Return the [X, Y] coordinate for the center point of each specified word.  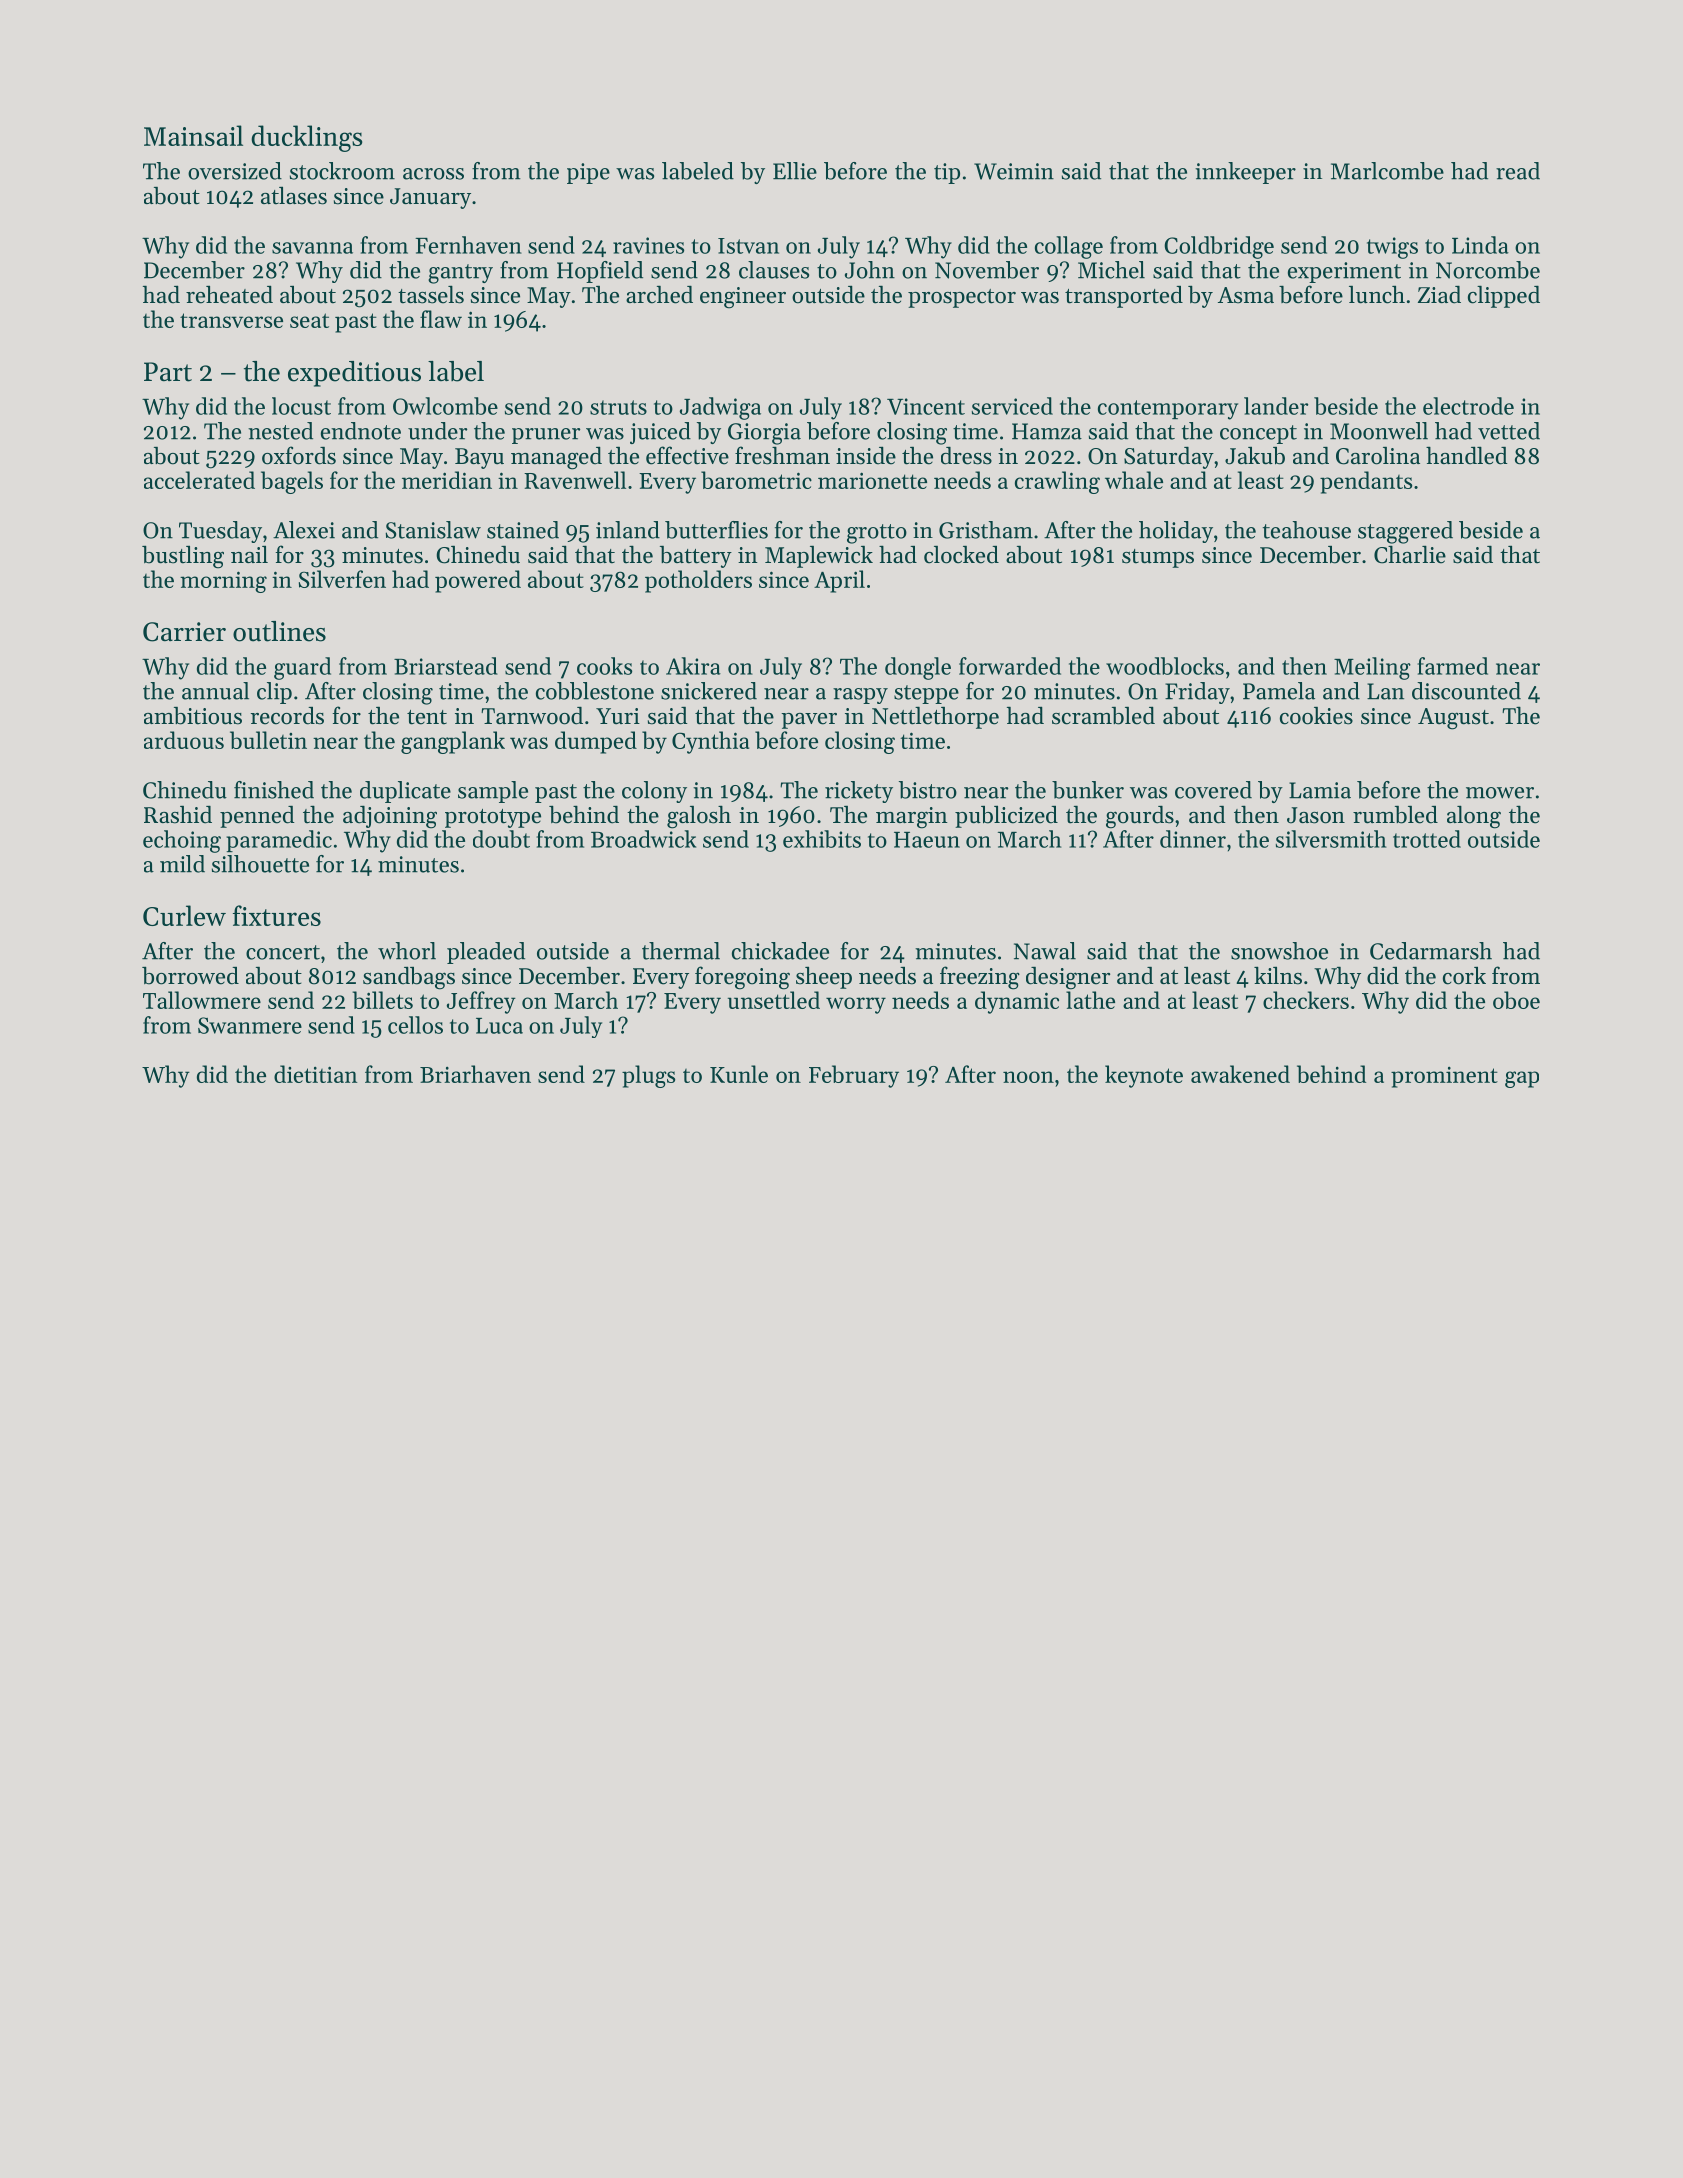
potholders [698, 581]
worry [856, 1005]
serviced [1012, 406]
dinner [1193, 839]
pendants [1366, 482]
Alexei [304, 530]
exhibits [822, 839]
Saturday [1169, 458]
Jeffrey [481, 1002]
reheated [229, 294]
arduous [184, 740]
